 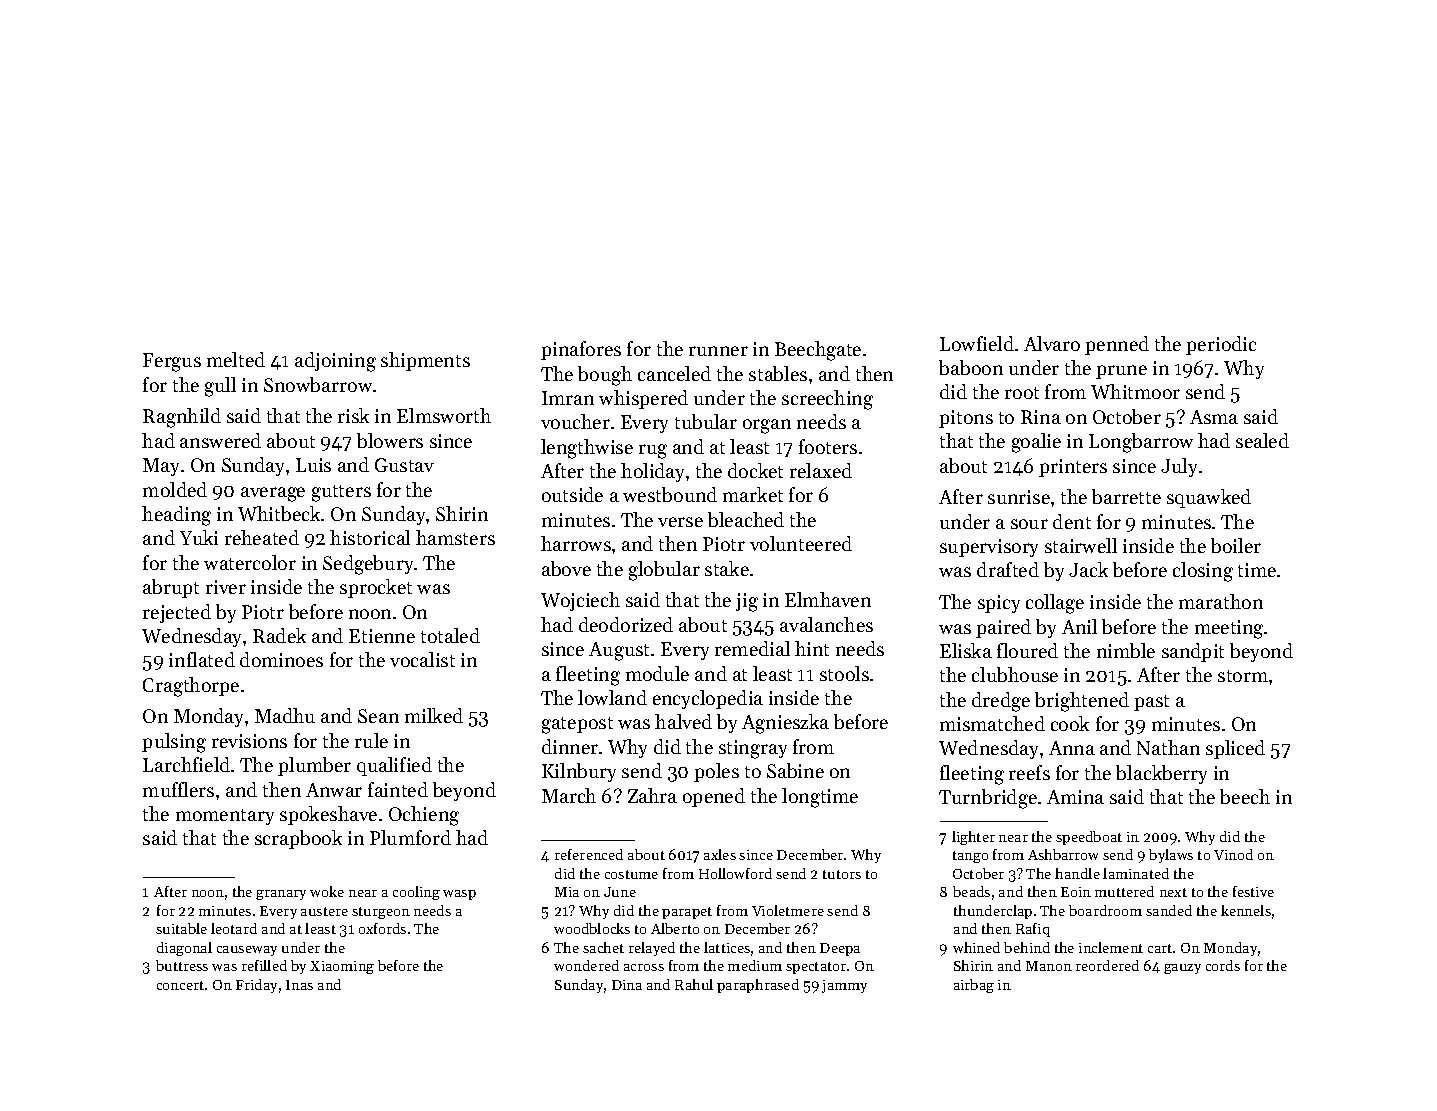 I want to click on periodic, so click(x=1221, y=345).
